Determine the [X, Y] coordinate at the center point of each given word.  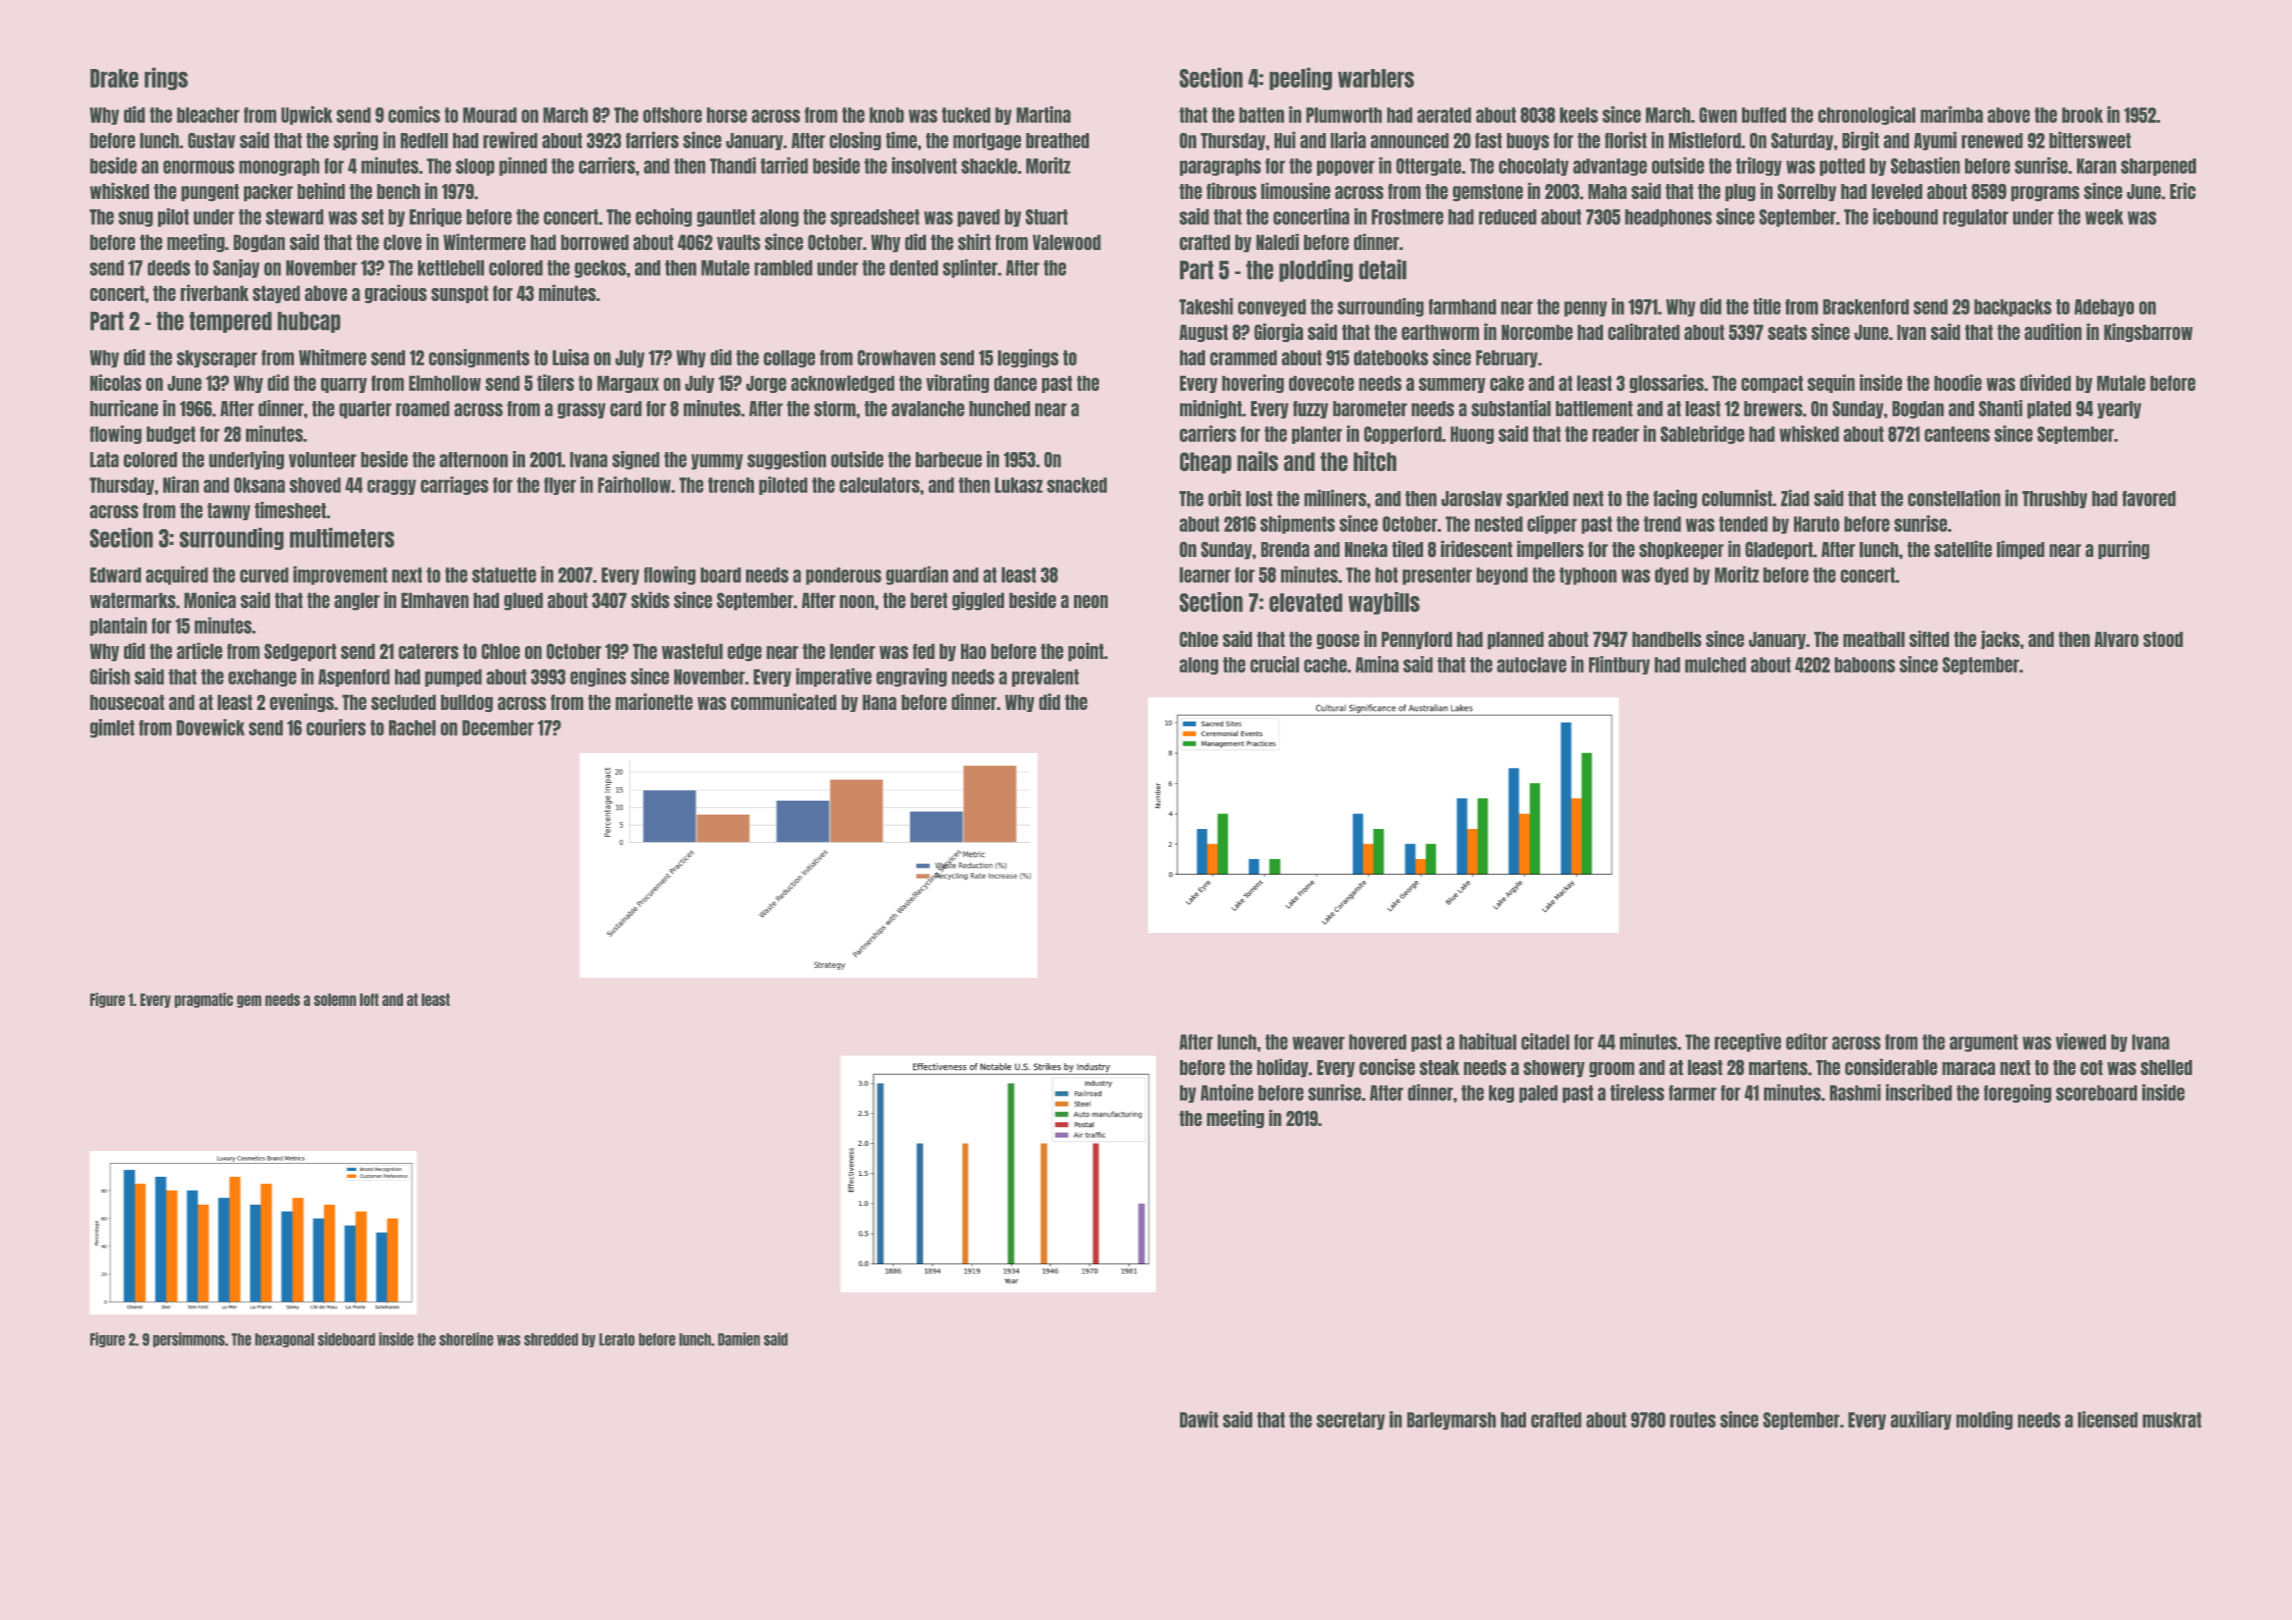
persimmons [189, 1339]
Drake [114, 78]
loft [369, 999]
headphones [1668, 218]
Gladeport [1779, 550]
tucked [966, 115]
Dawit [1199, 1419]
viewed [2081, 1041]
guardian [917, 575]
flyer [560, 486]
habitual [1487, 1041]
